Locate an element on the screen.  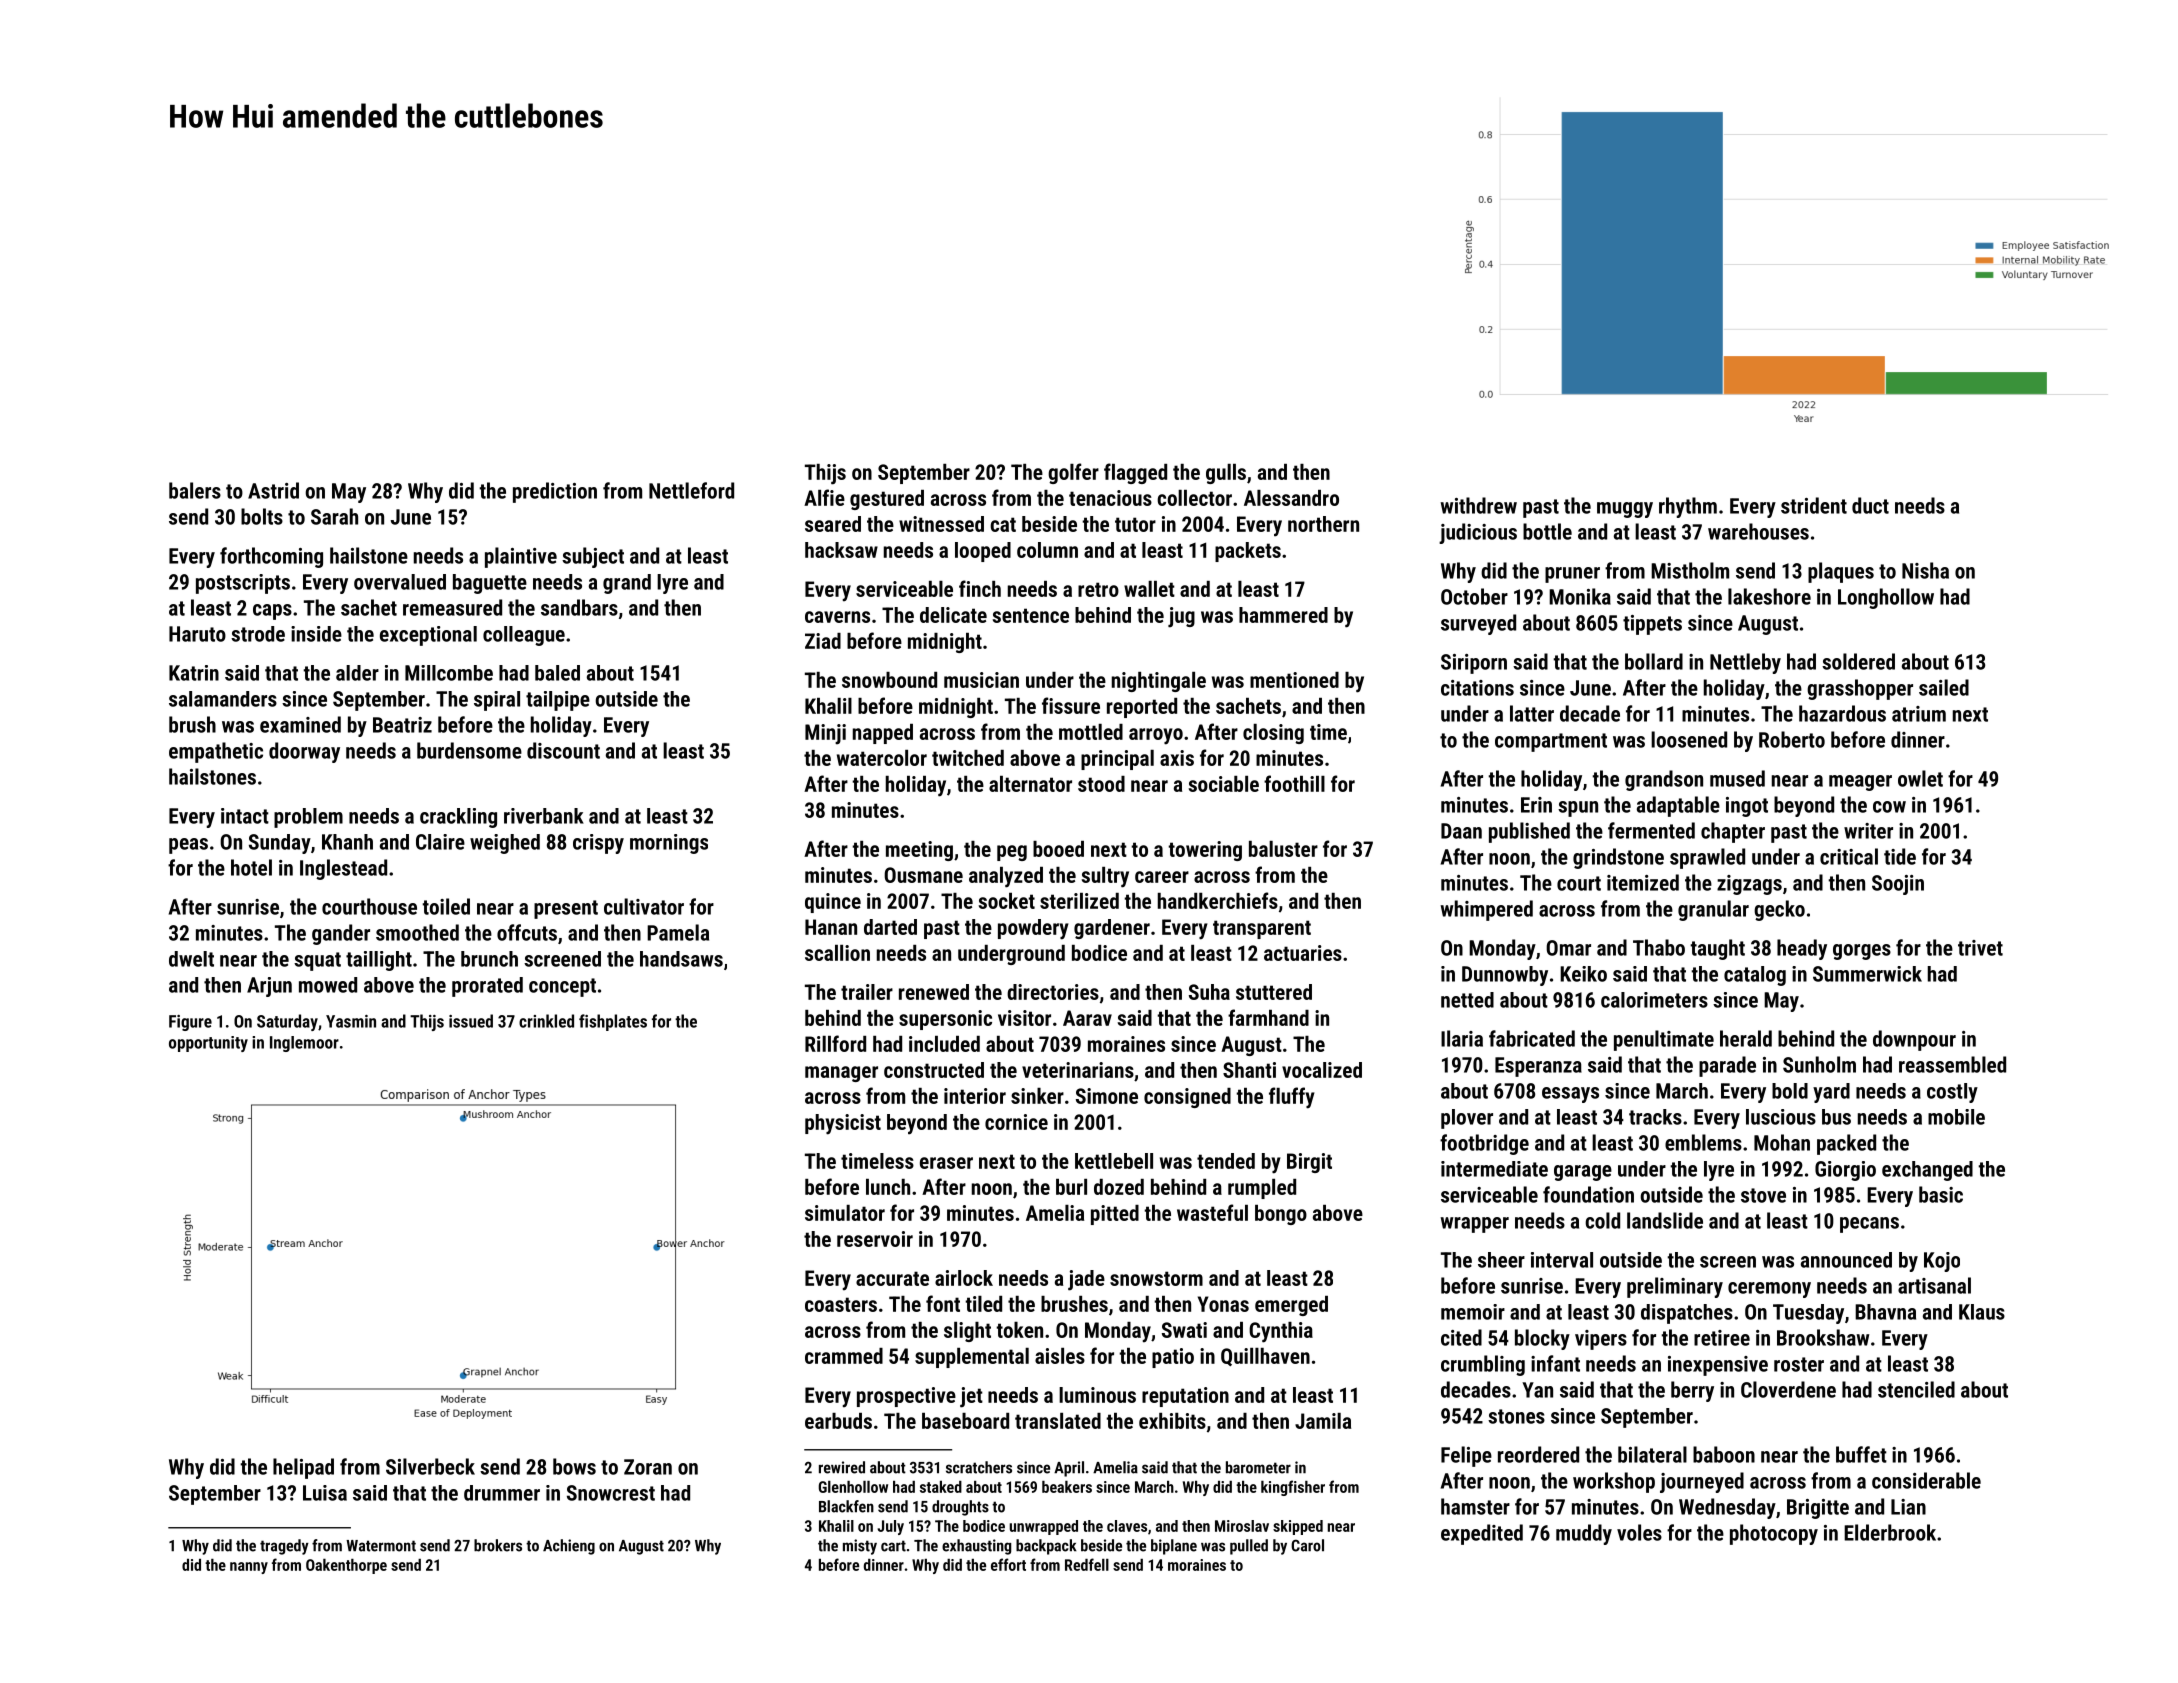
berry is located at coordinates (1692, 1391).
